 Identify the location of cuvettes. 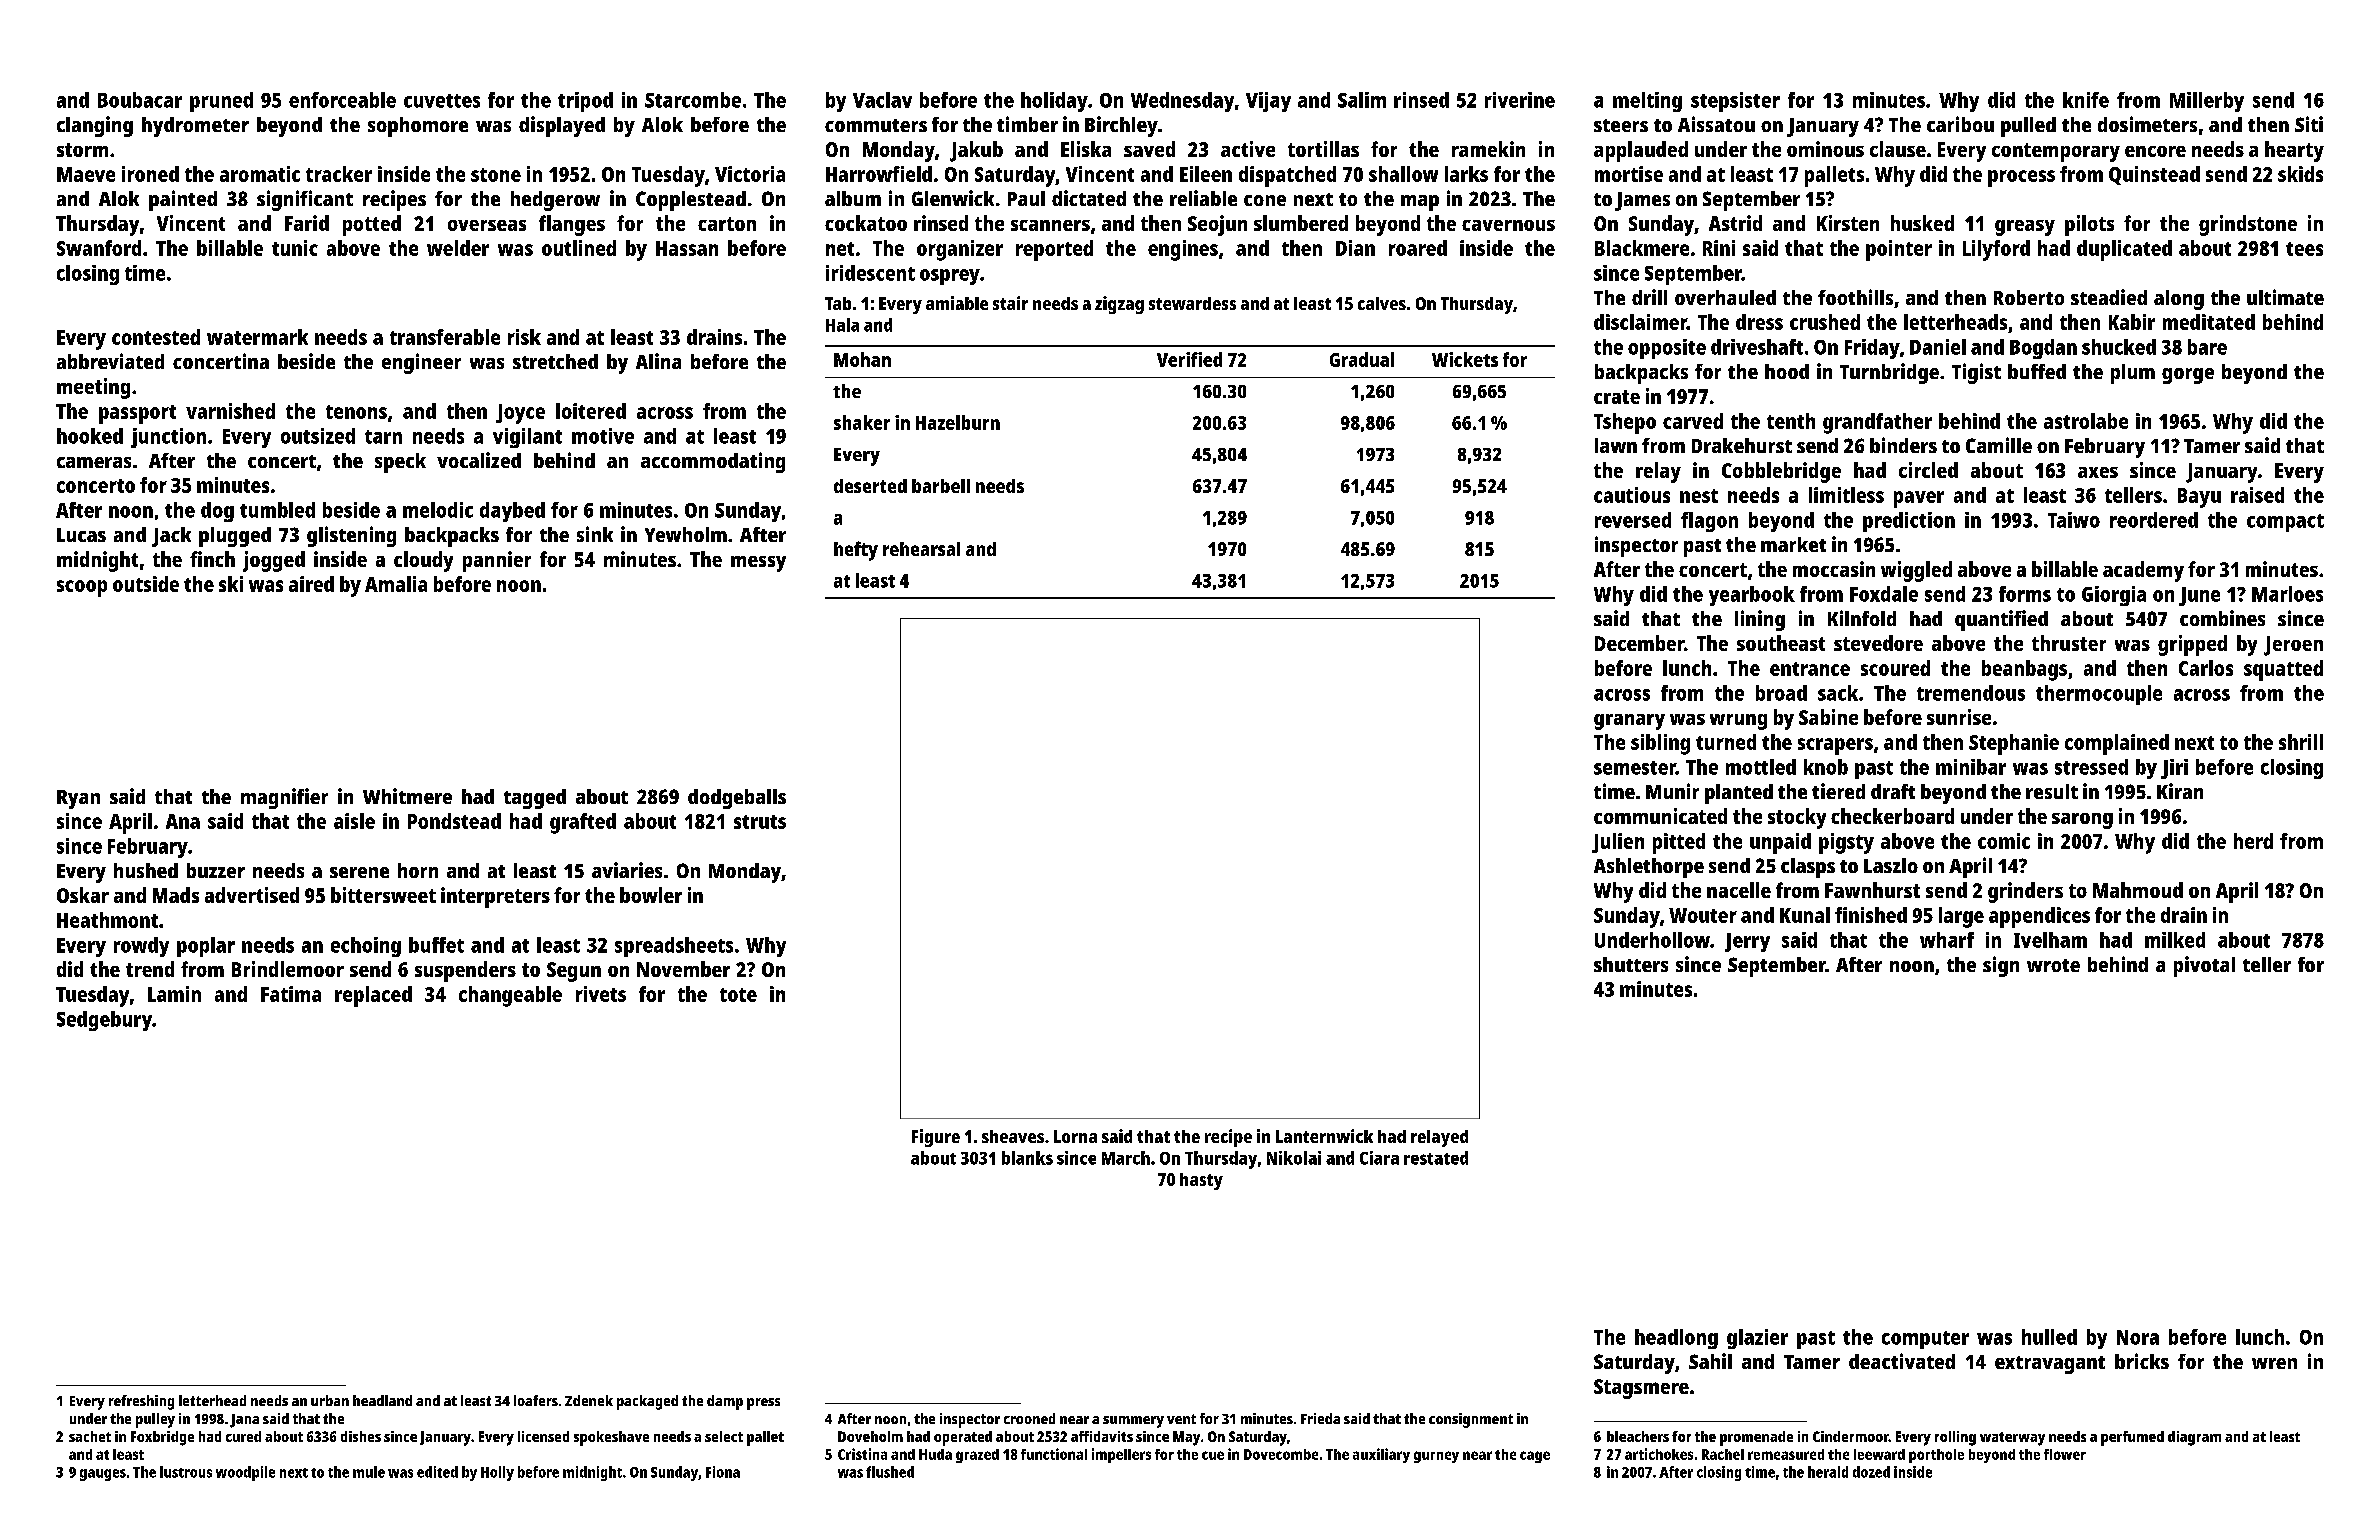
(442, 101).
